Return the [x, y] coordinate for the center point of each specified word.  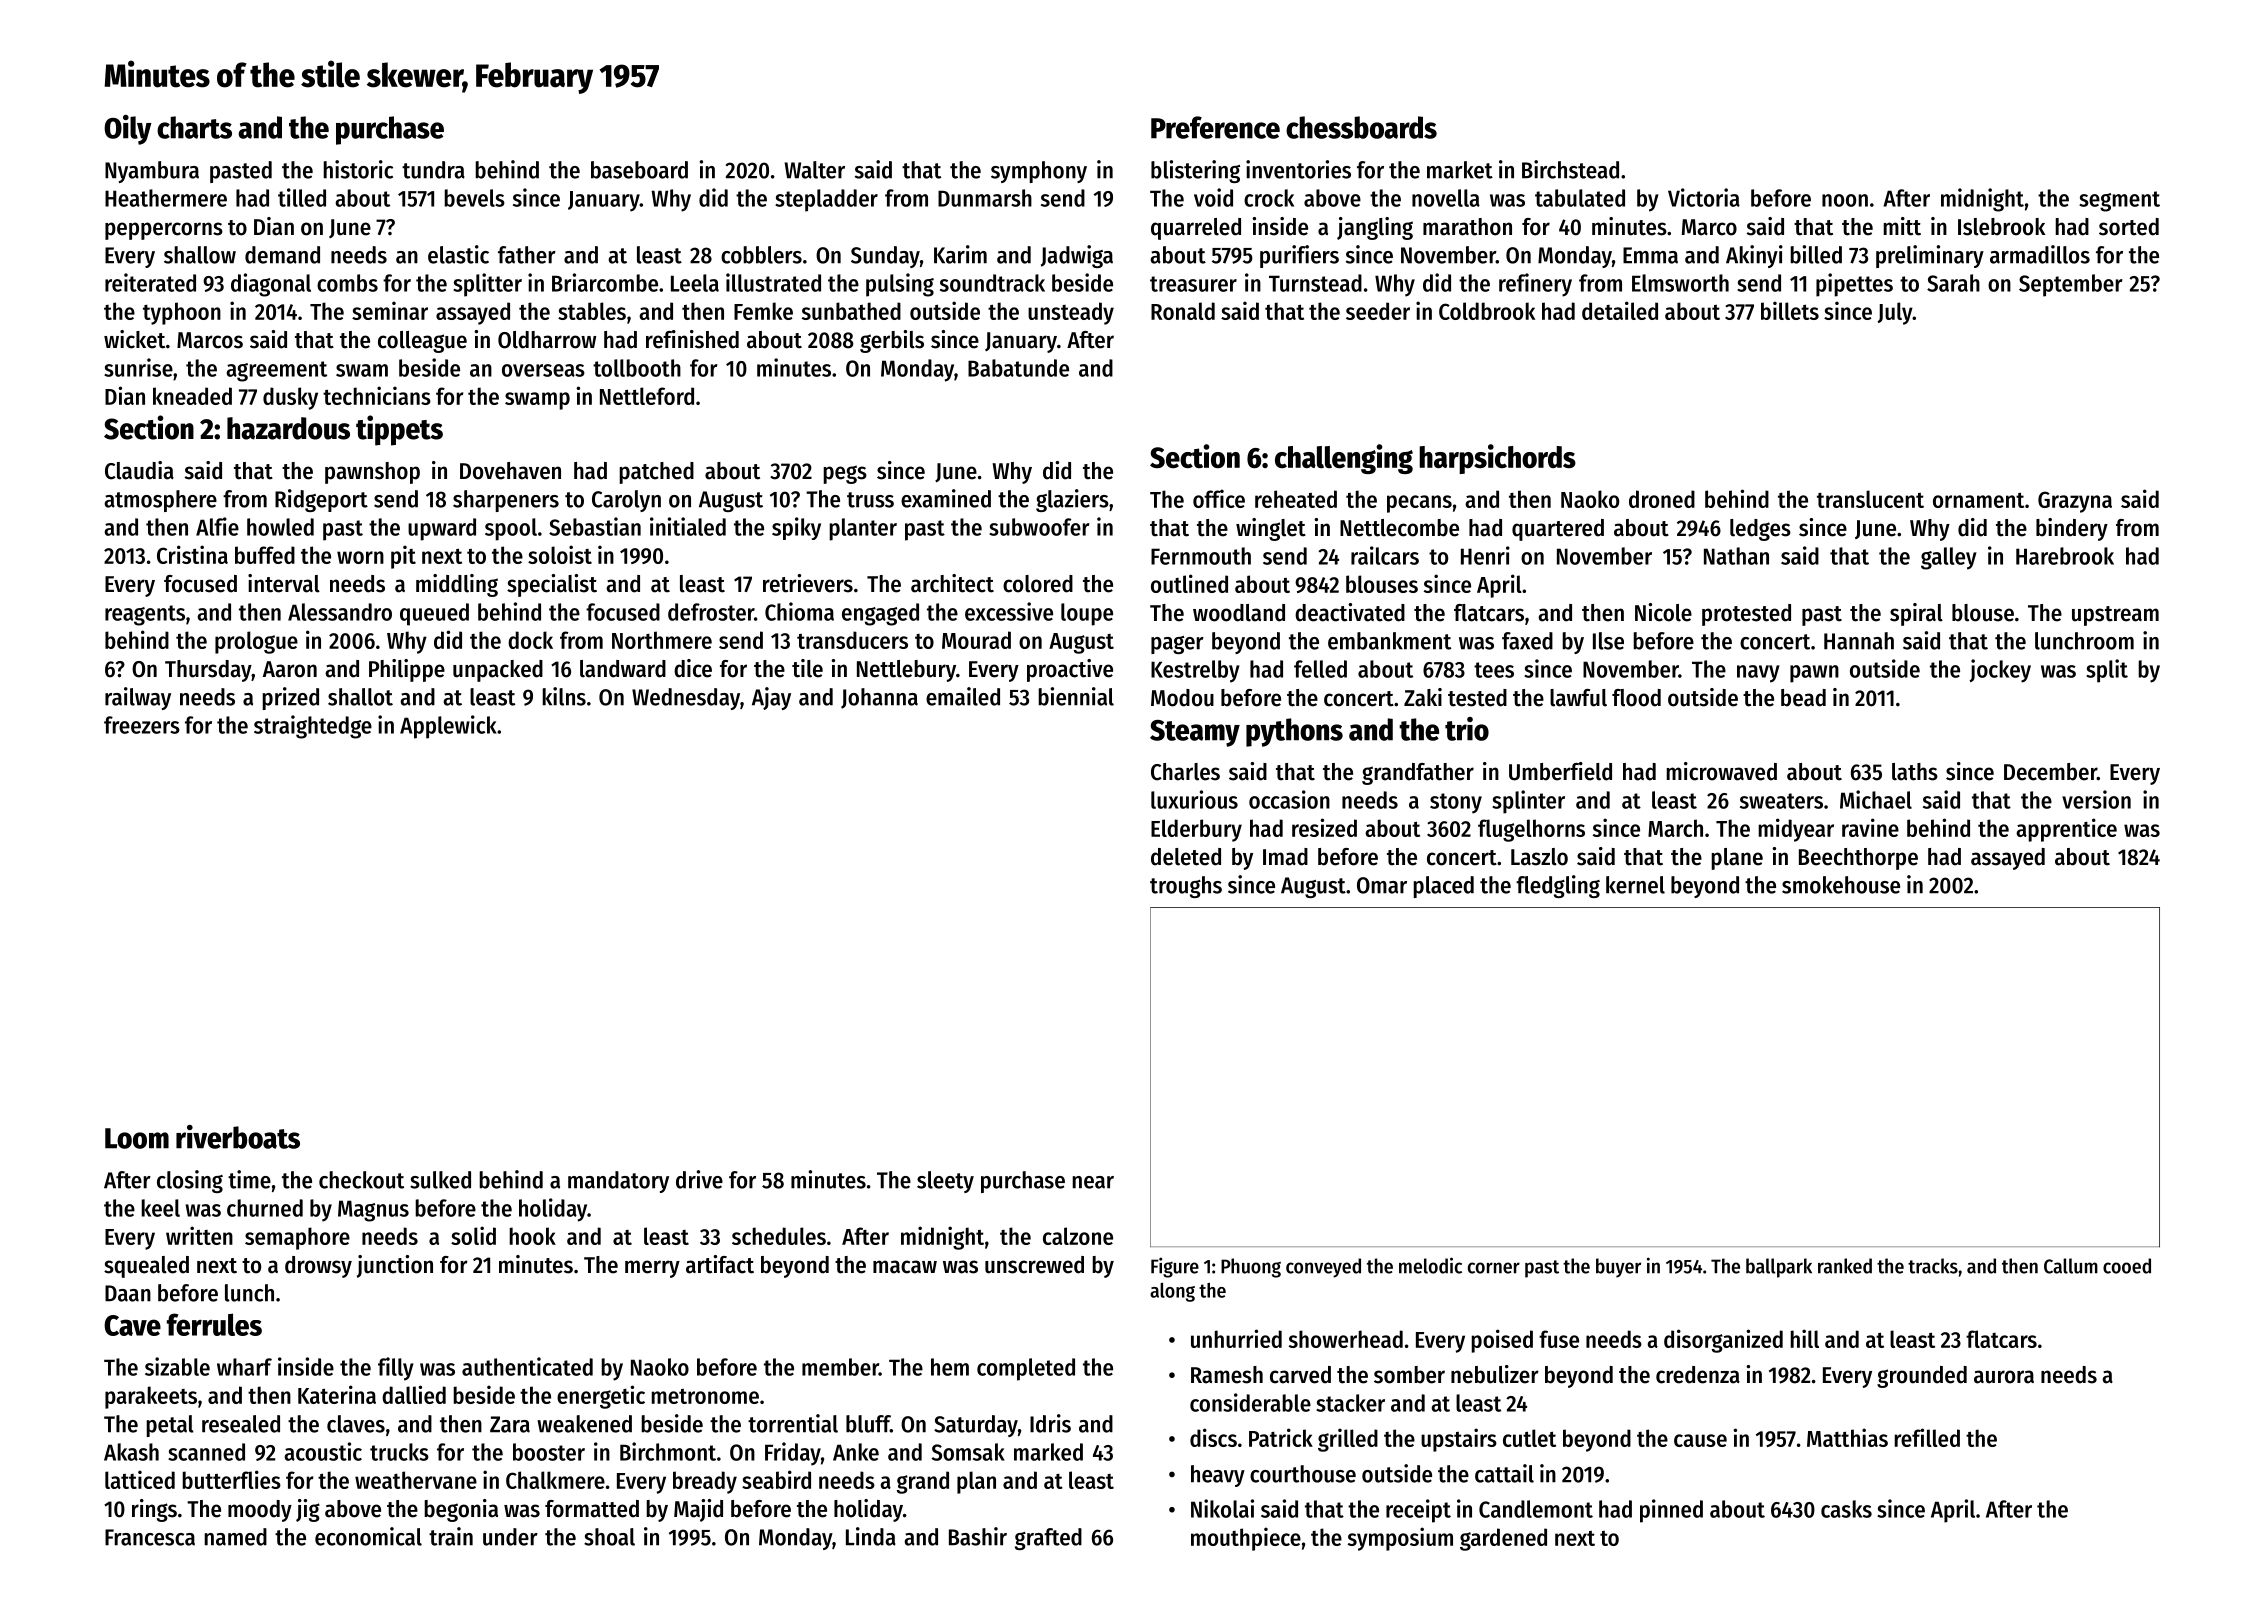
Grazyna [2075, 502]
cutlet [1529, 1438]
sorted [2129, 227]
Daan [128, 1293]
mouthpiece [1246, 1539]
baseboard [639, 170]
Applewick [448, 727]
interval [284, 583]
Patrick [1281, 1437]
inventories [1298, 169]
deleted [1186, 857]
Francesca [150, 1537]
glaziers [1072, 500]
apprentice [2066, 830]
